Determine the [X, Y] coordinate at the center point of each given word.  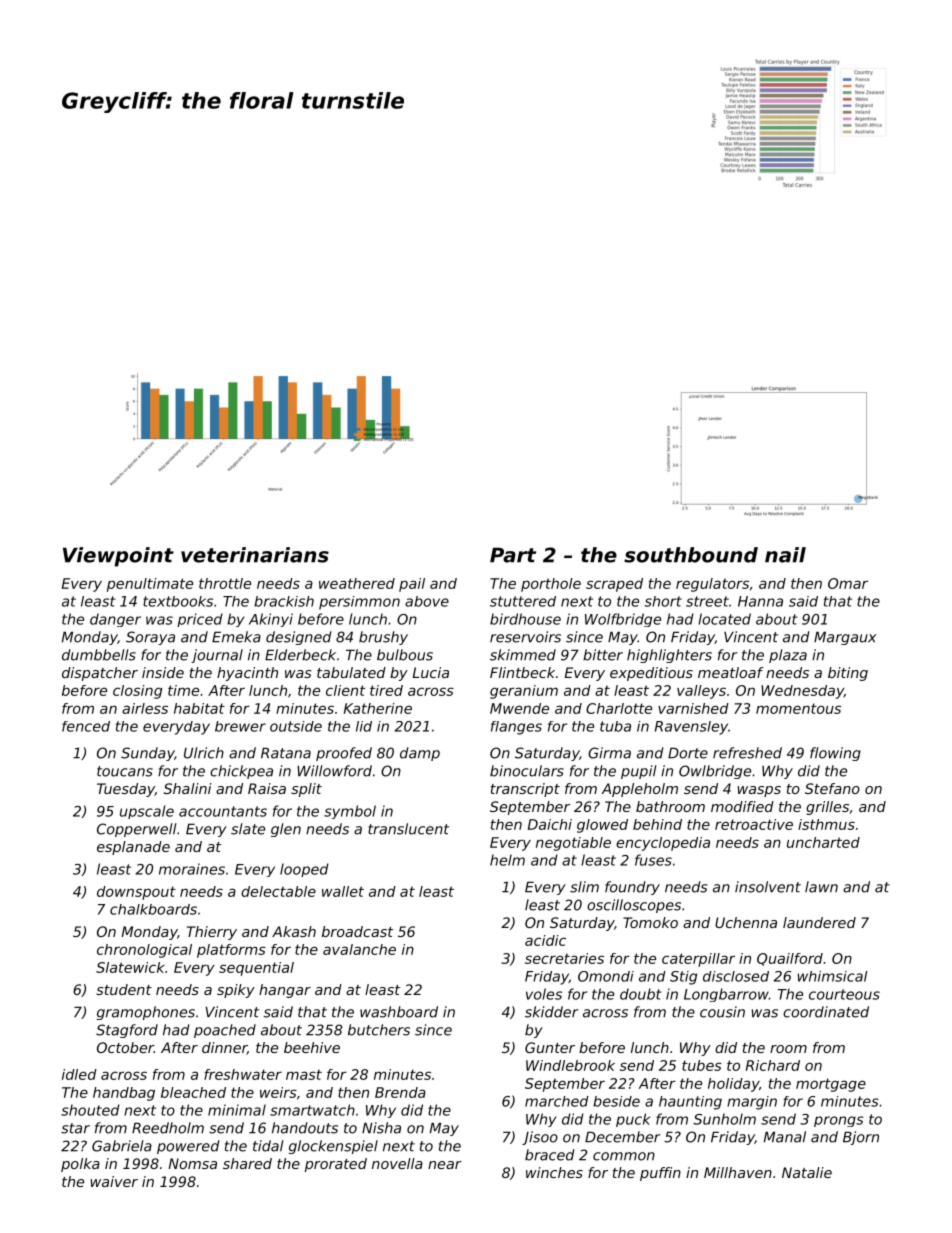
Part [513, 555]
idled [79, 1074]
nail [785, 555]
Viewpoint [118, 557]
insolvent [768, 887]
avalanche [359, 949]
